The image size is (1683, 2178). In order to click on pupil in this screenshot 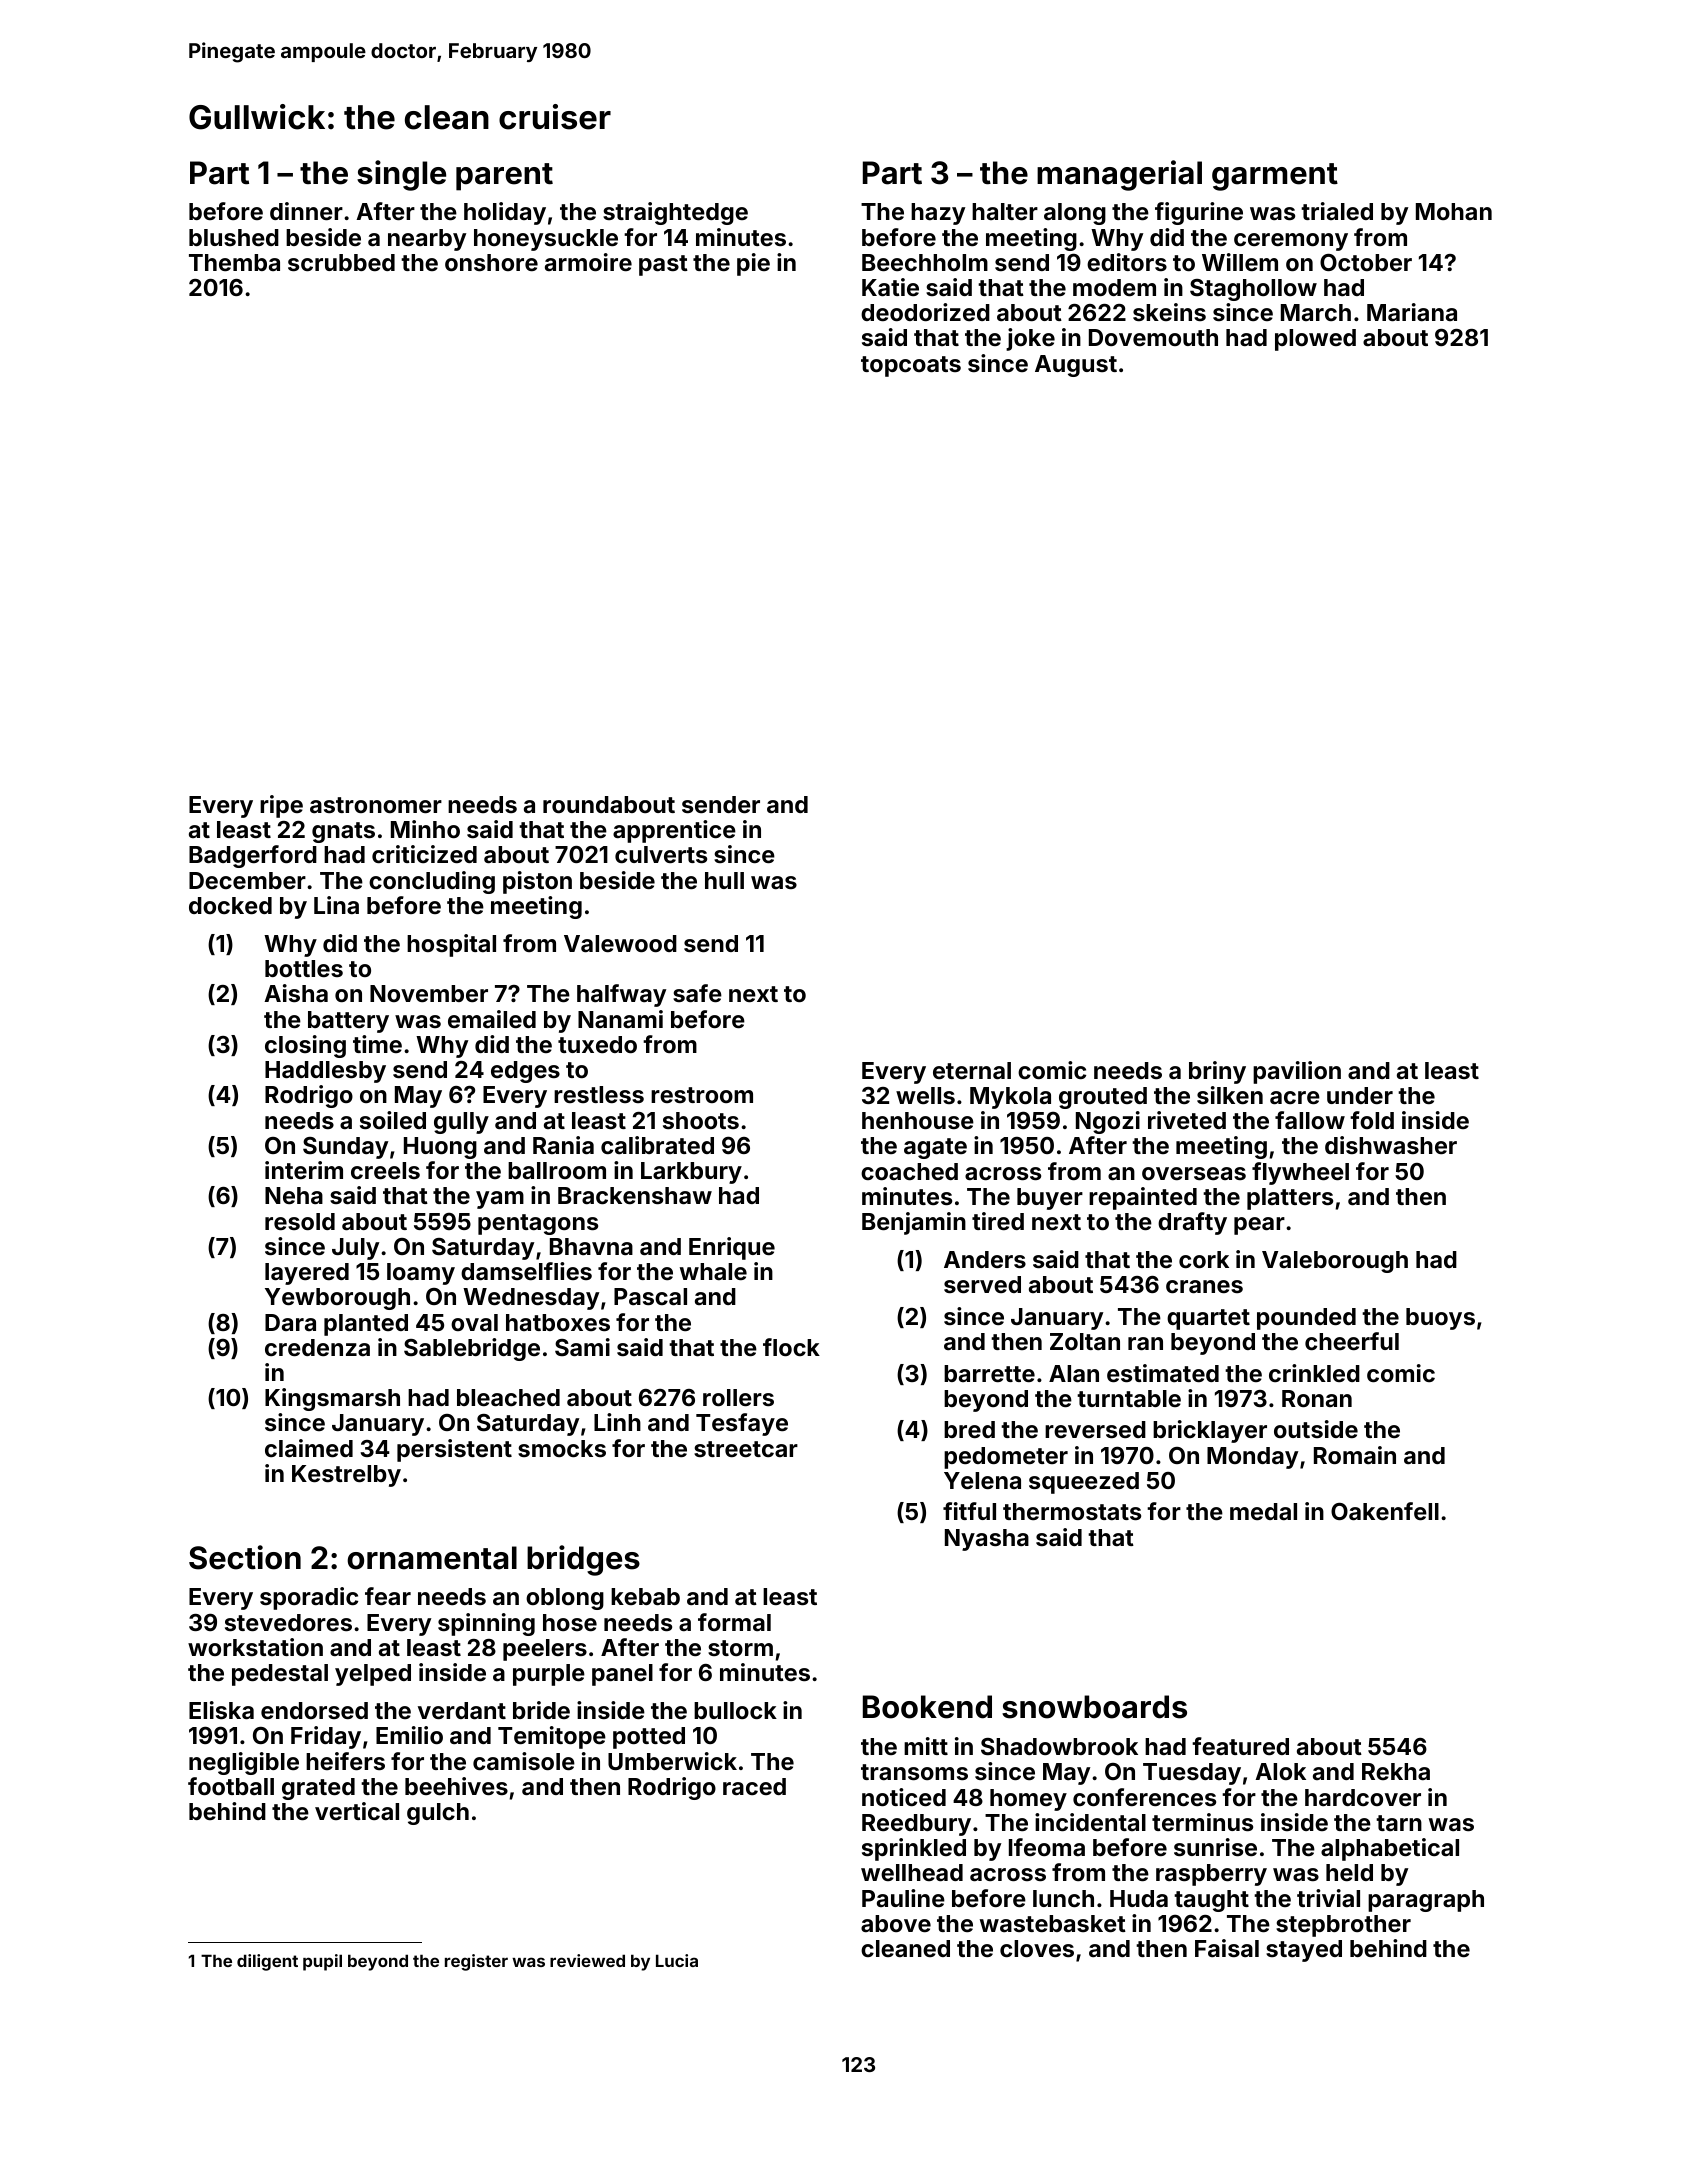, I will do `click(322, 1962)`.
